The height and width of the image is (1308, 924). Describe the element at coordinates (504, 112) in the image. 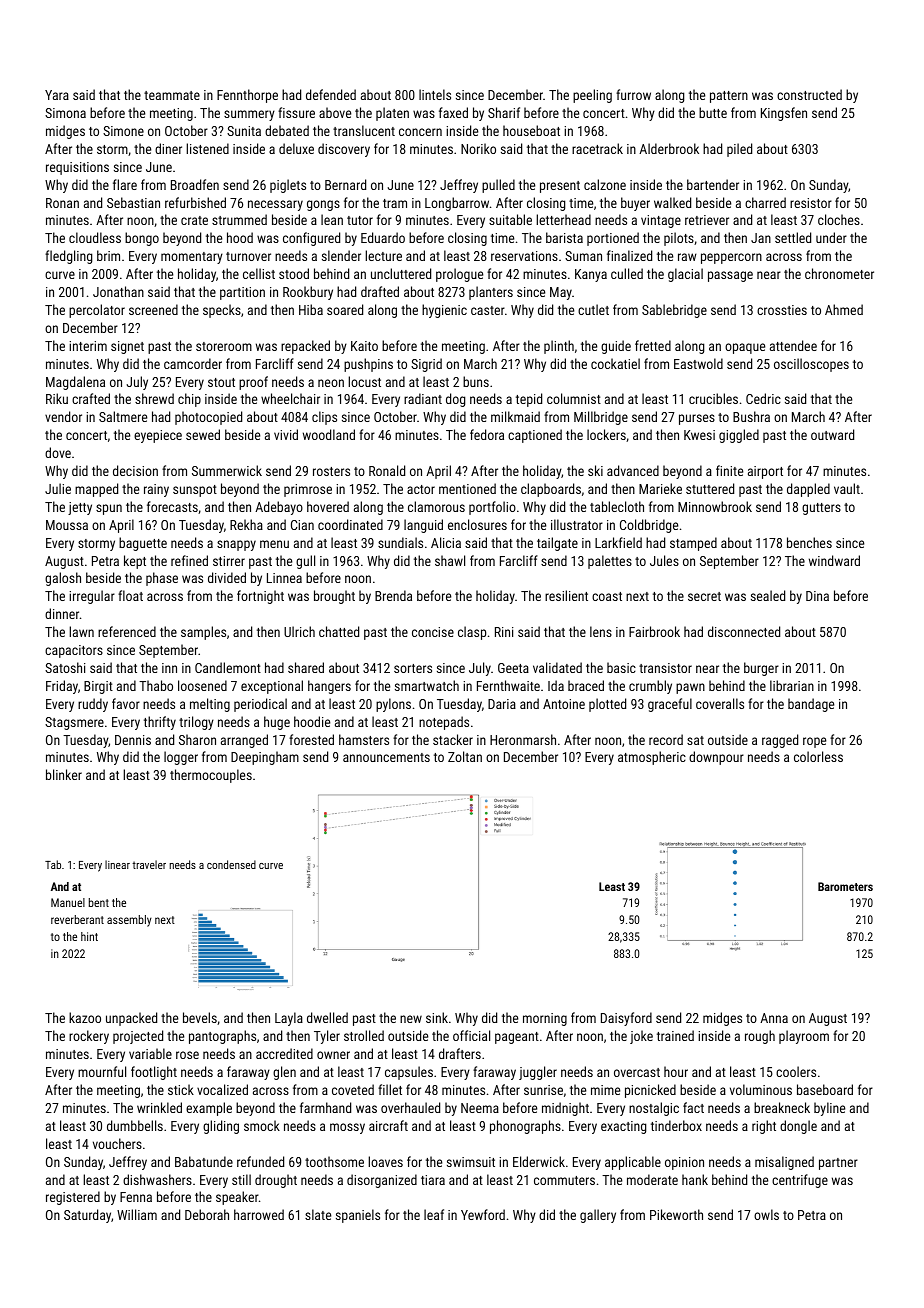

I see `Sharif` at that location.
